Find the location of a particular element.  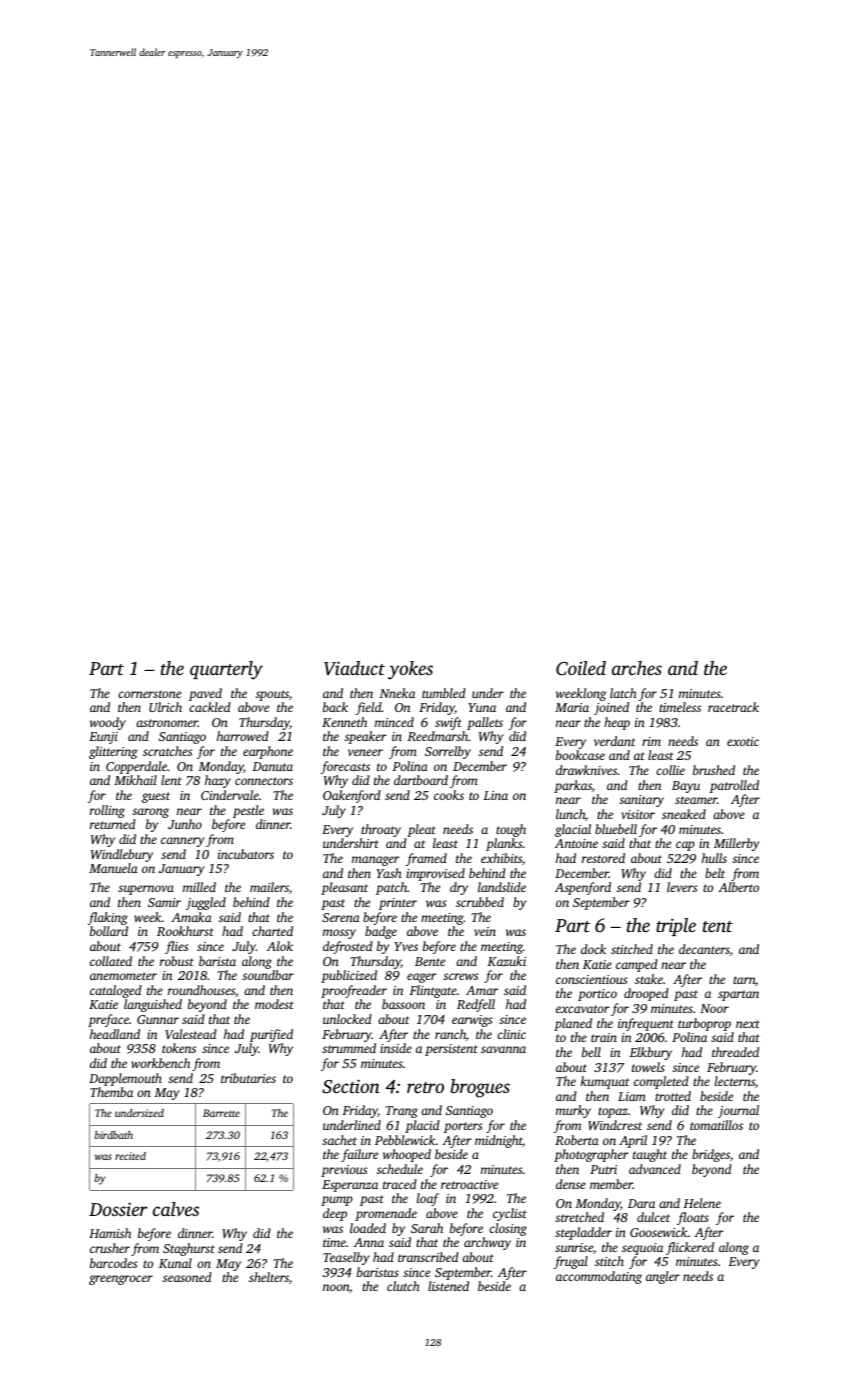

Rookhurst is located at coordinates (185, 931).
